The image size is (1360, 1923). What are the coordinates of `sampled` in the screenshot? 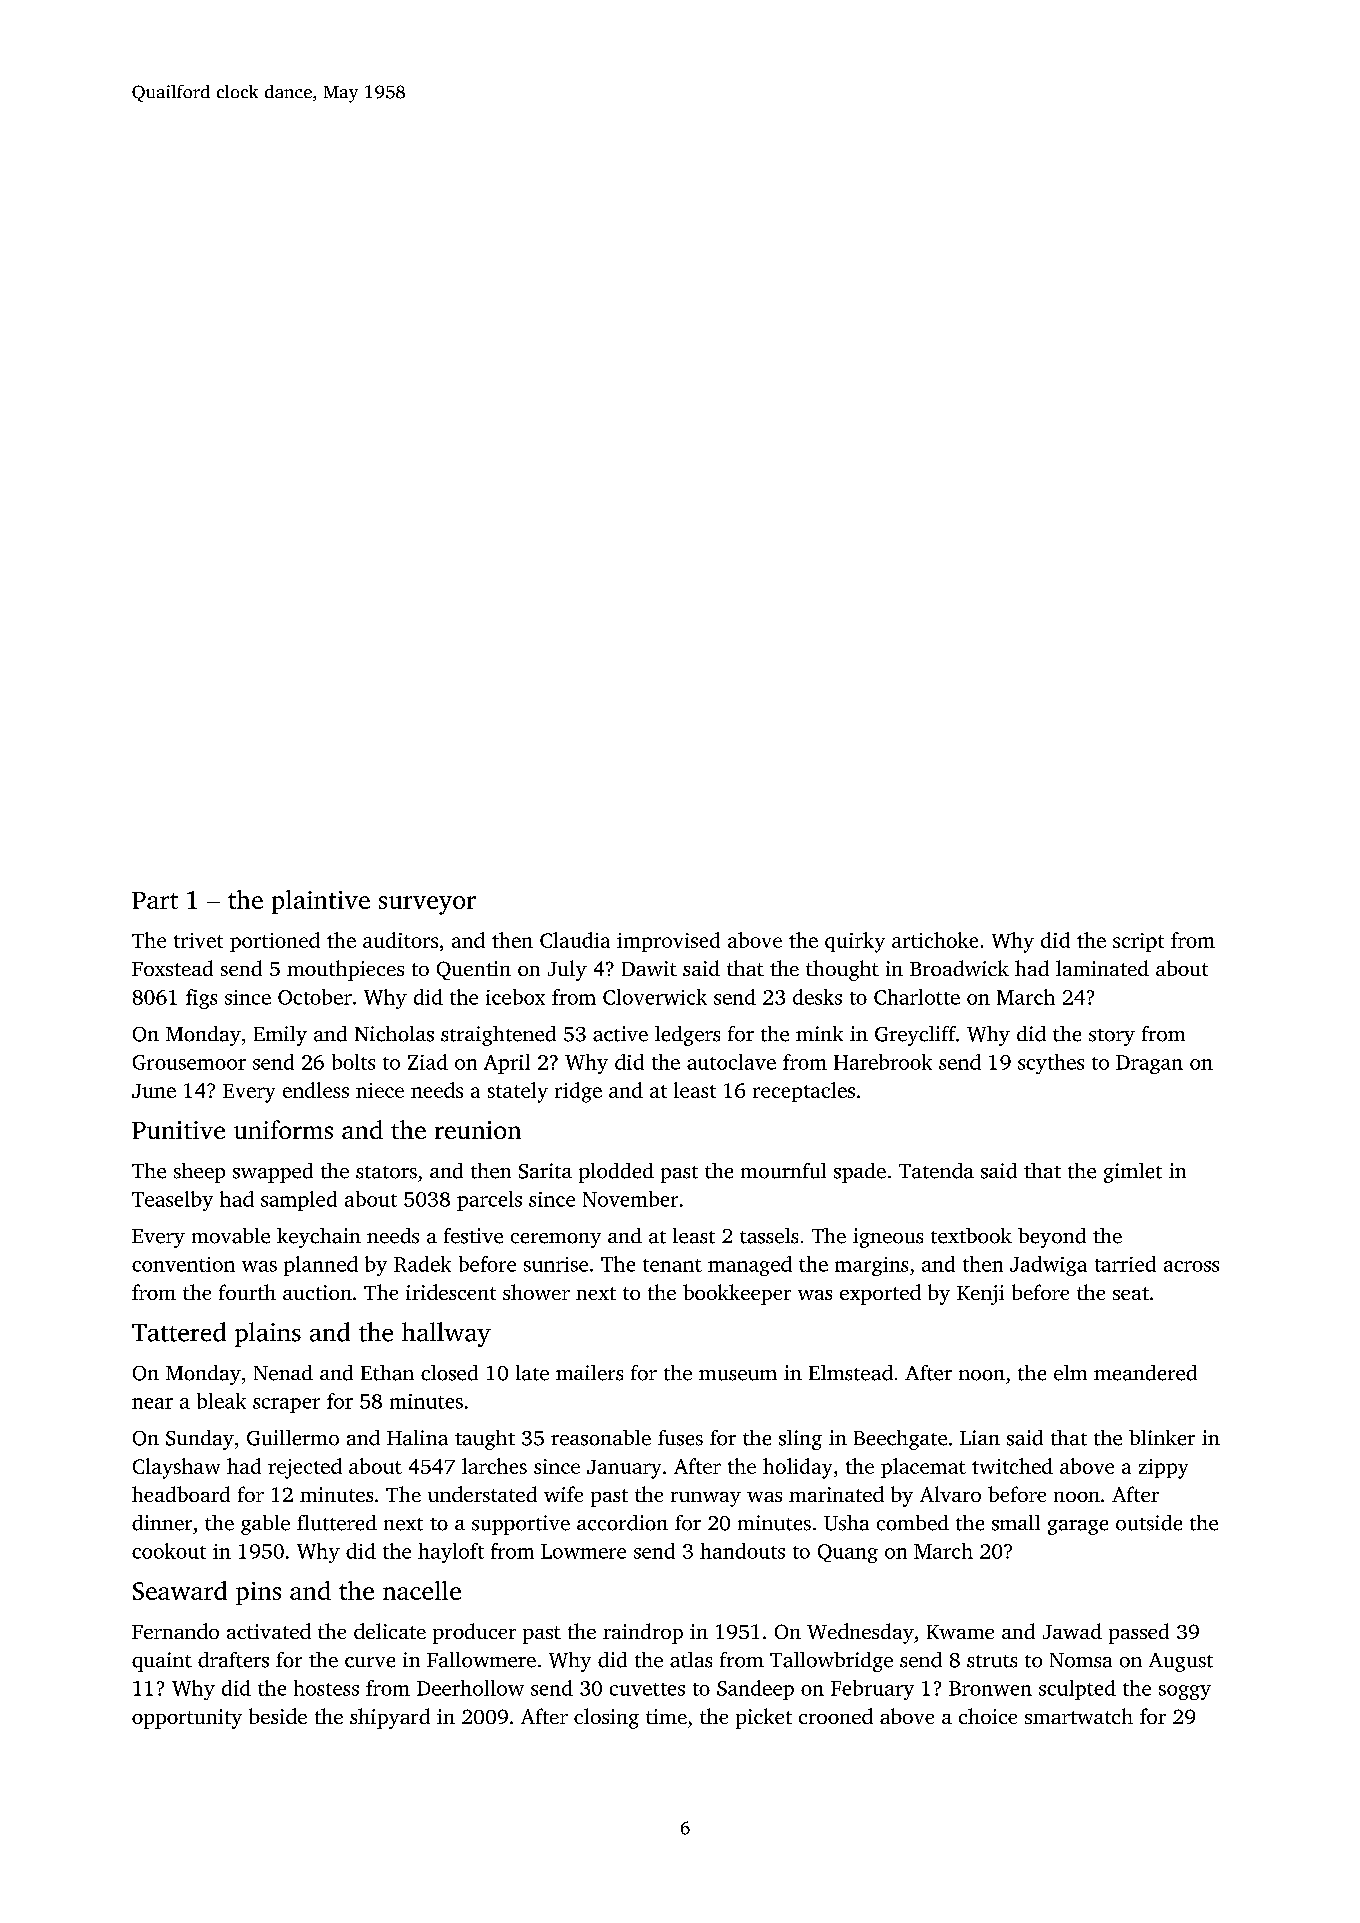 It's located at (299, 1201).
